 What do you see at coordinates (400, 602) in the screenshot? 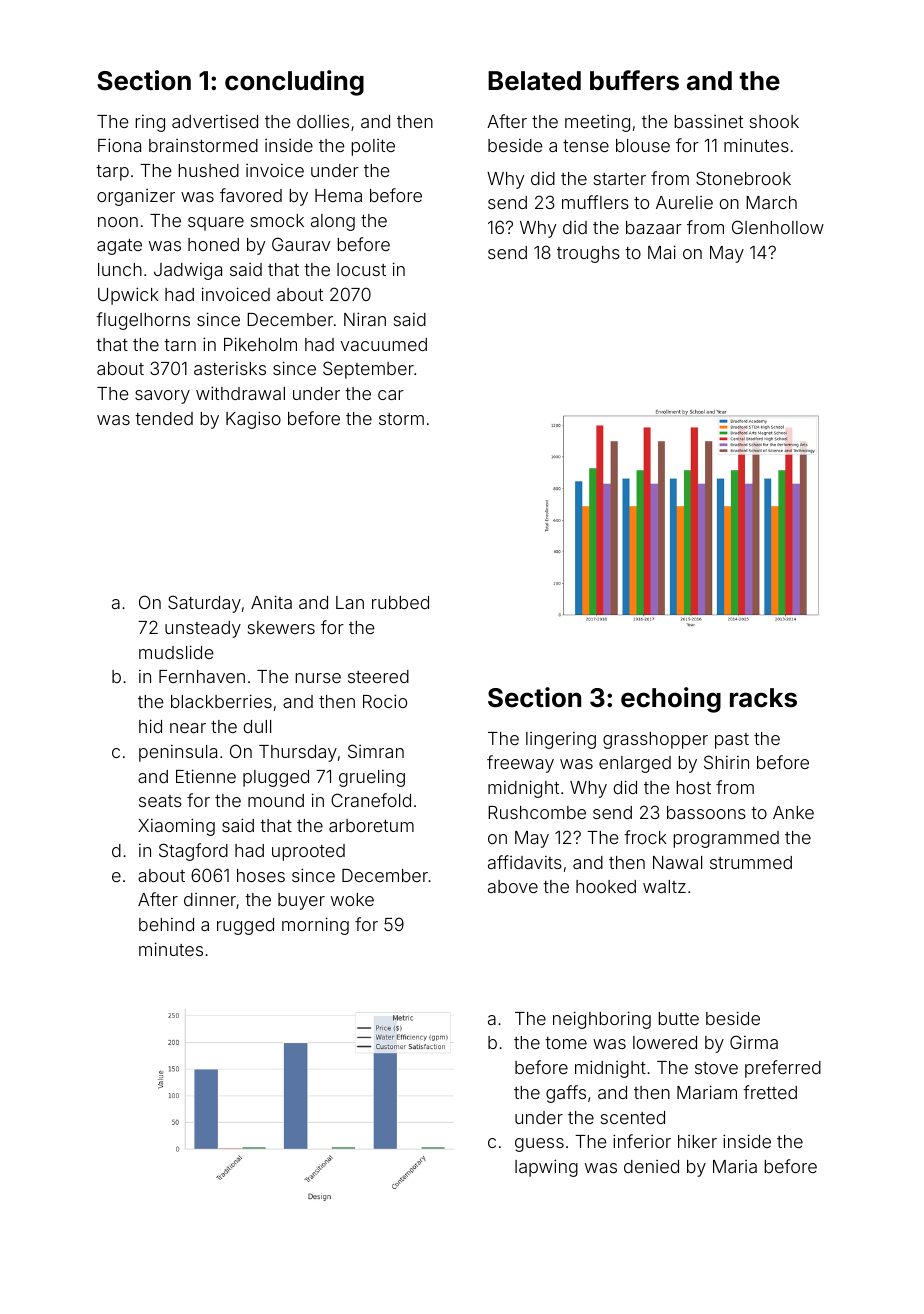
I see `rubbed` at bounding box center [400, 602].
